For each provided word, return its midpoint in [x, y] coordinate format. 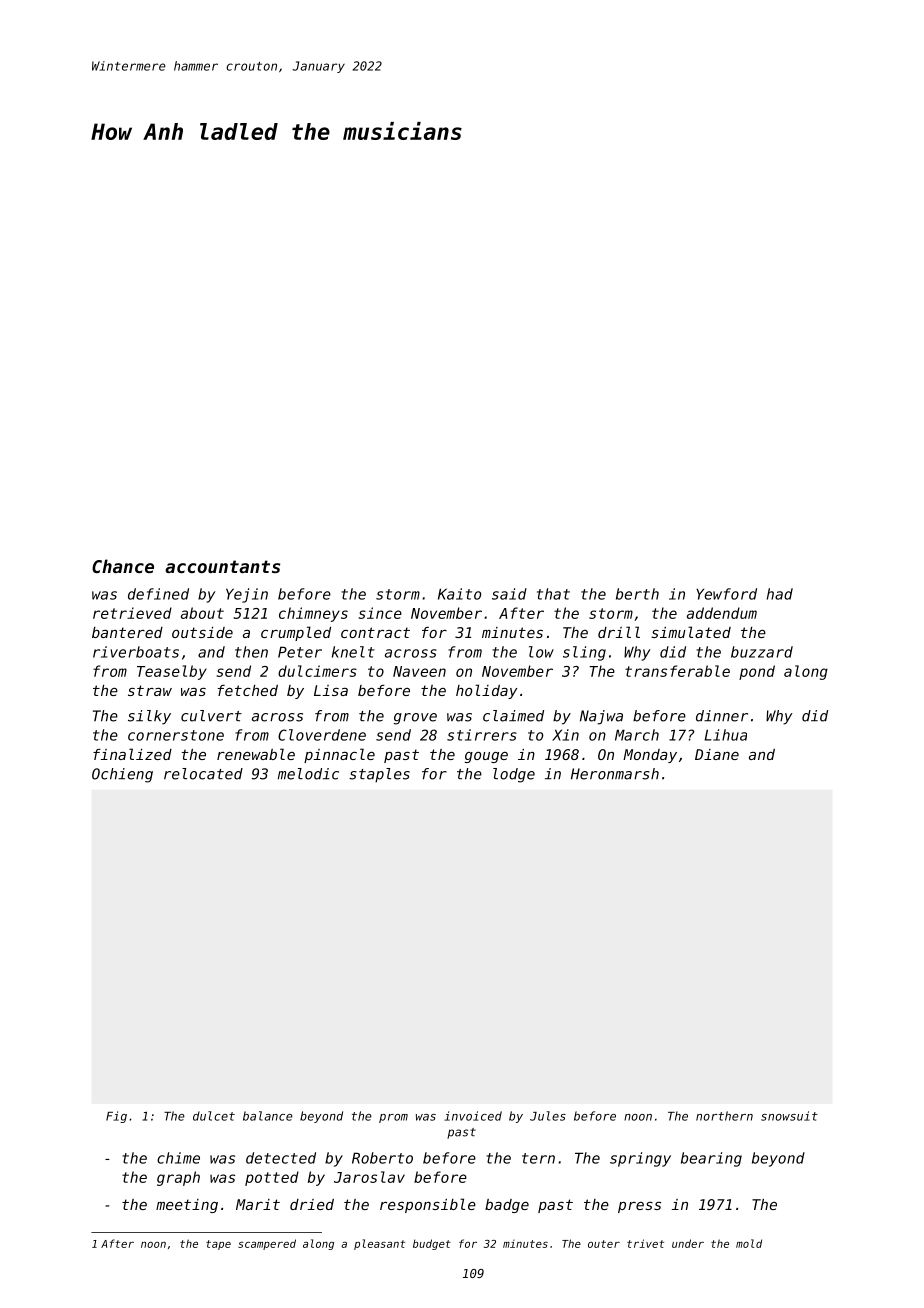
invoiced [473, 1116]
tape [218, 1245]
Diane [717, 754]
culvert [211, 716]
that [553, 594]
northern [724, 1116]
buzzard [762, 652]
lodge [514, 775]
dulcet [214, 1116]
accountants [222, 566]
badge [507, 1206]
